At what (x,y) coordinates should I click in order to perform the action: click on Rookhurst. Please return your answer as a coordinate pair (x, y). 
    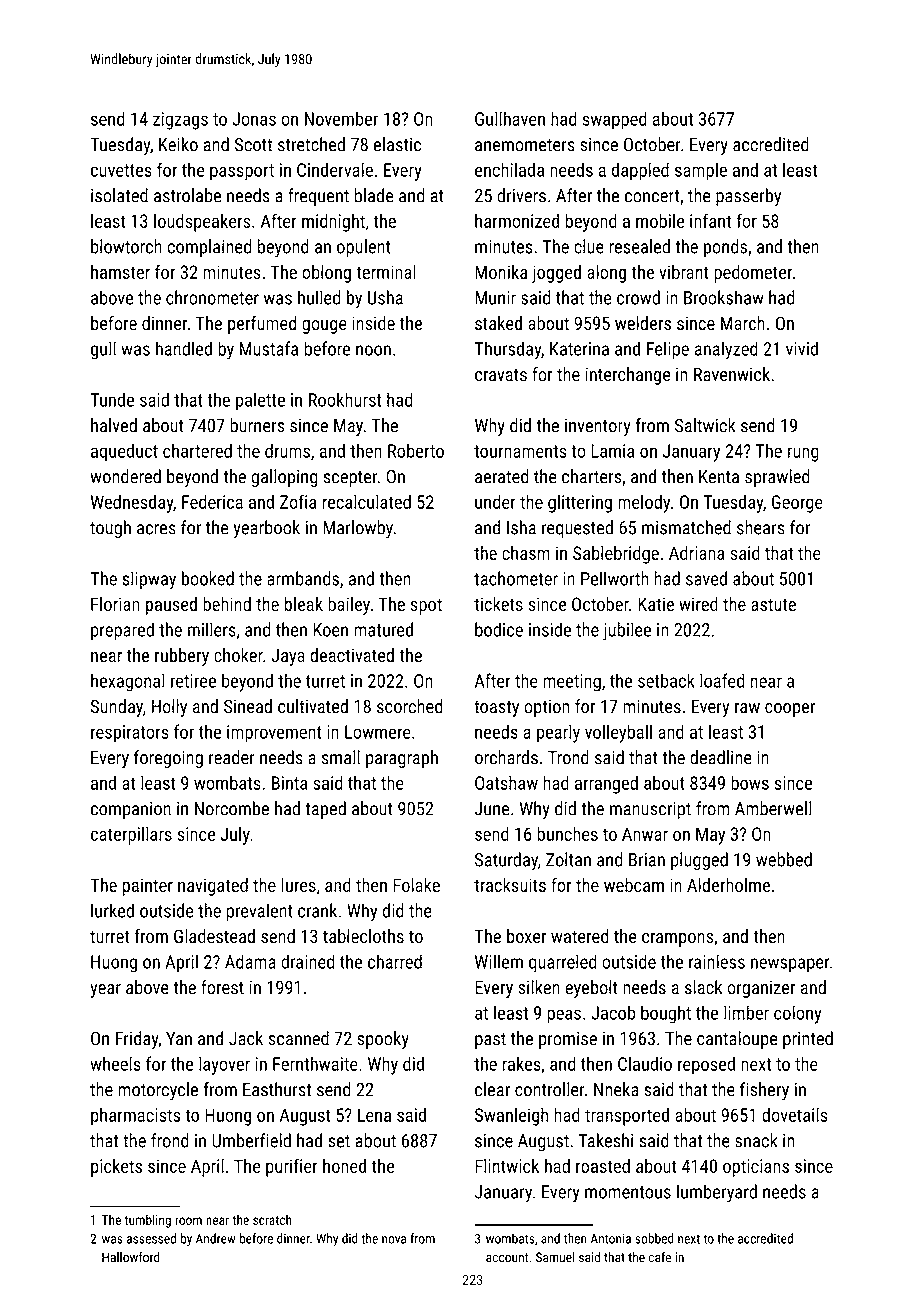
    Looking at the image, I should click on (345, 399).
